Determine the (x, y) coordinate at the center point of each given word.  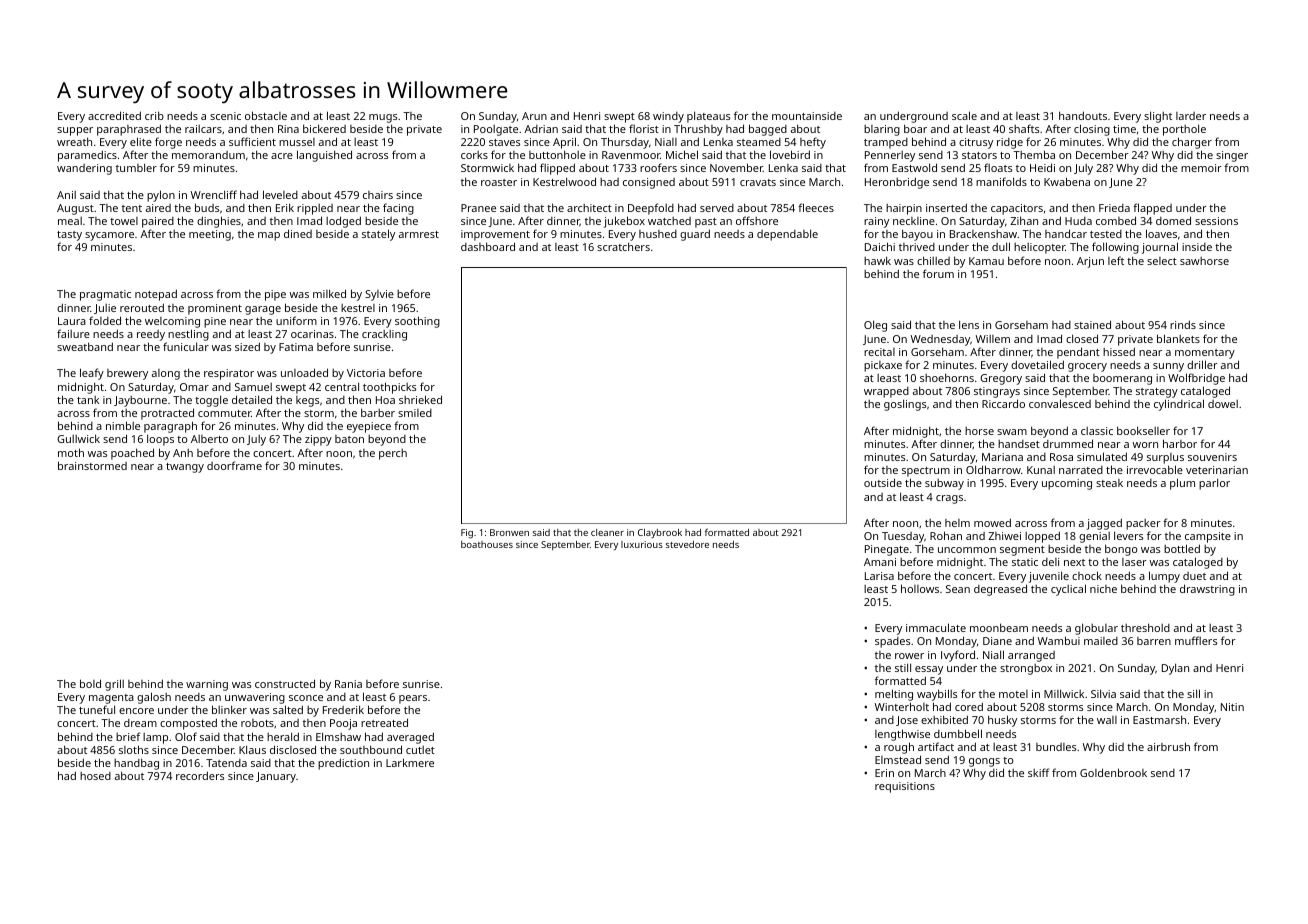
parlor (1214, 484)
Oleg (875, 326)
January (276, 777)
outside (883, 482)
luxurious (642, 544)
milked (329, 293)
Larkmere (410, 762)
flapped (1152, 209)
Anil (66, 195)
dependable (787, 235)
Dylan (1175, 669)
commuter (224, 413)
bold (90, 683)
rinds (1183, 324)
